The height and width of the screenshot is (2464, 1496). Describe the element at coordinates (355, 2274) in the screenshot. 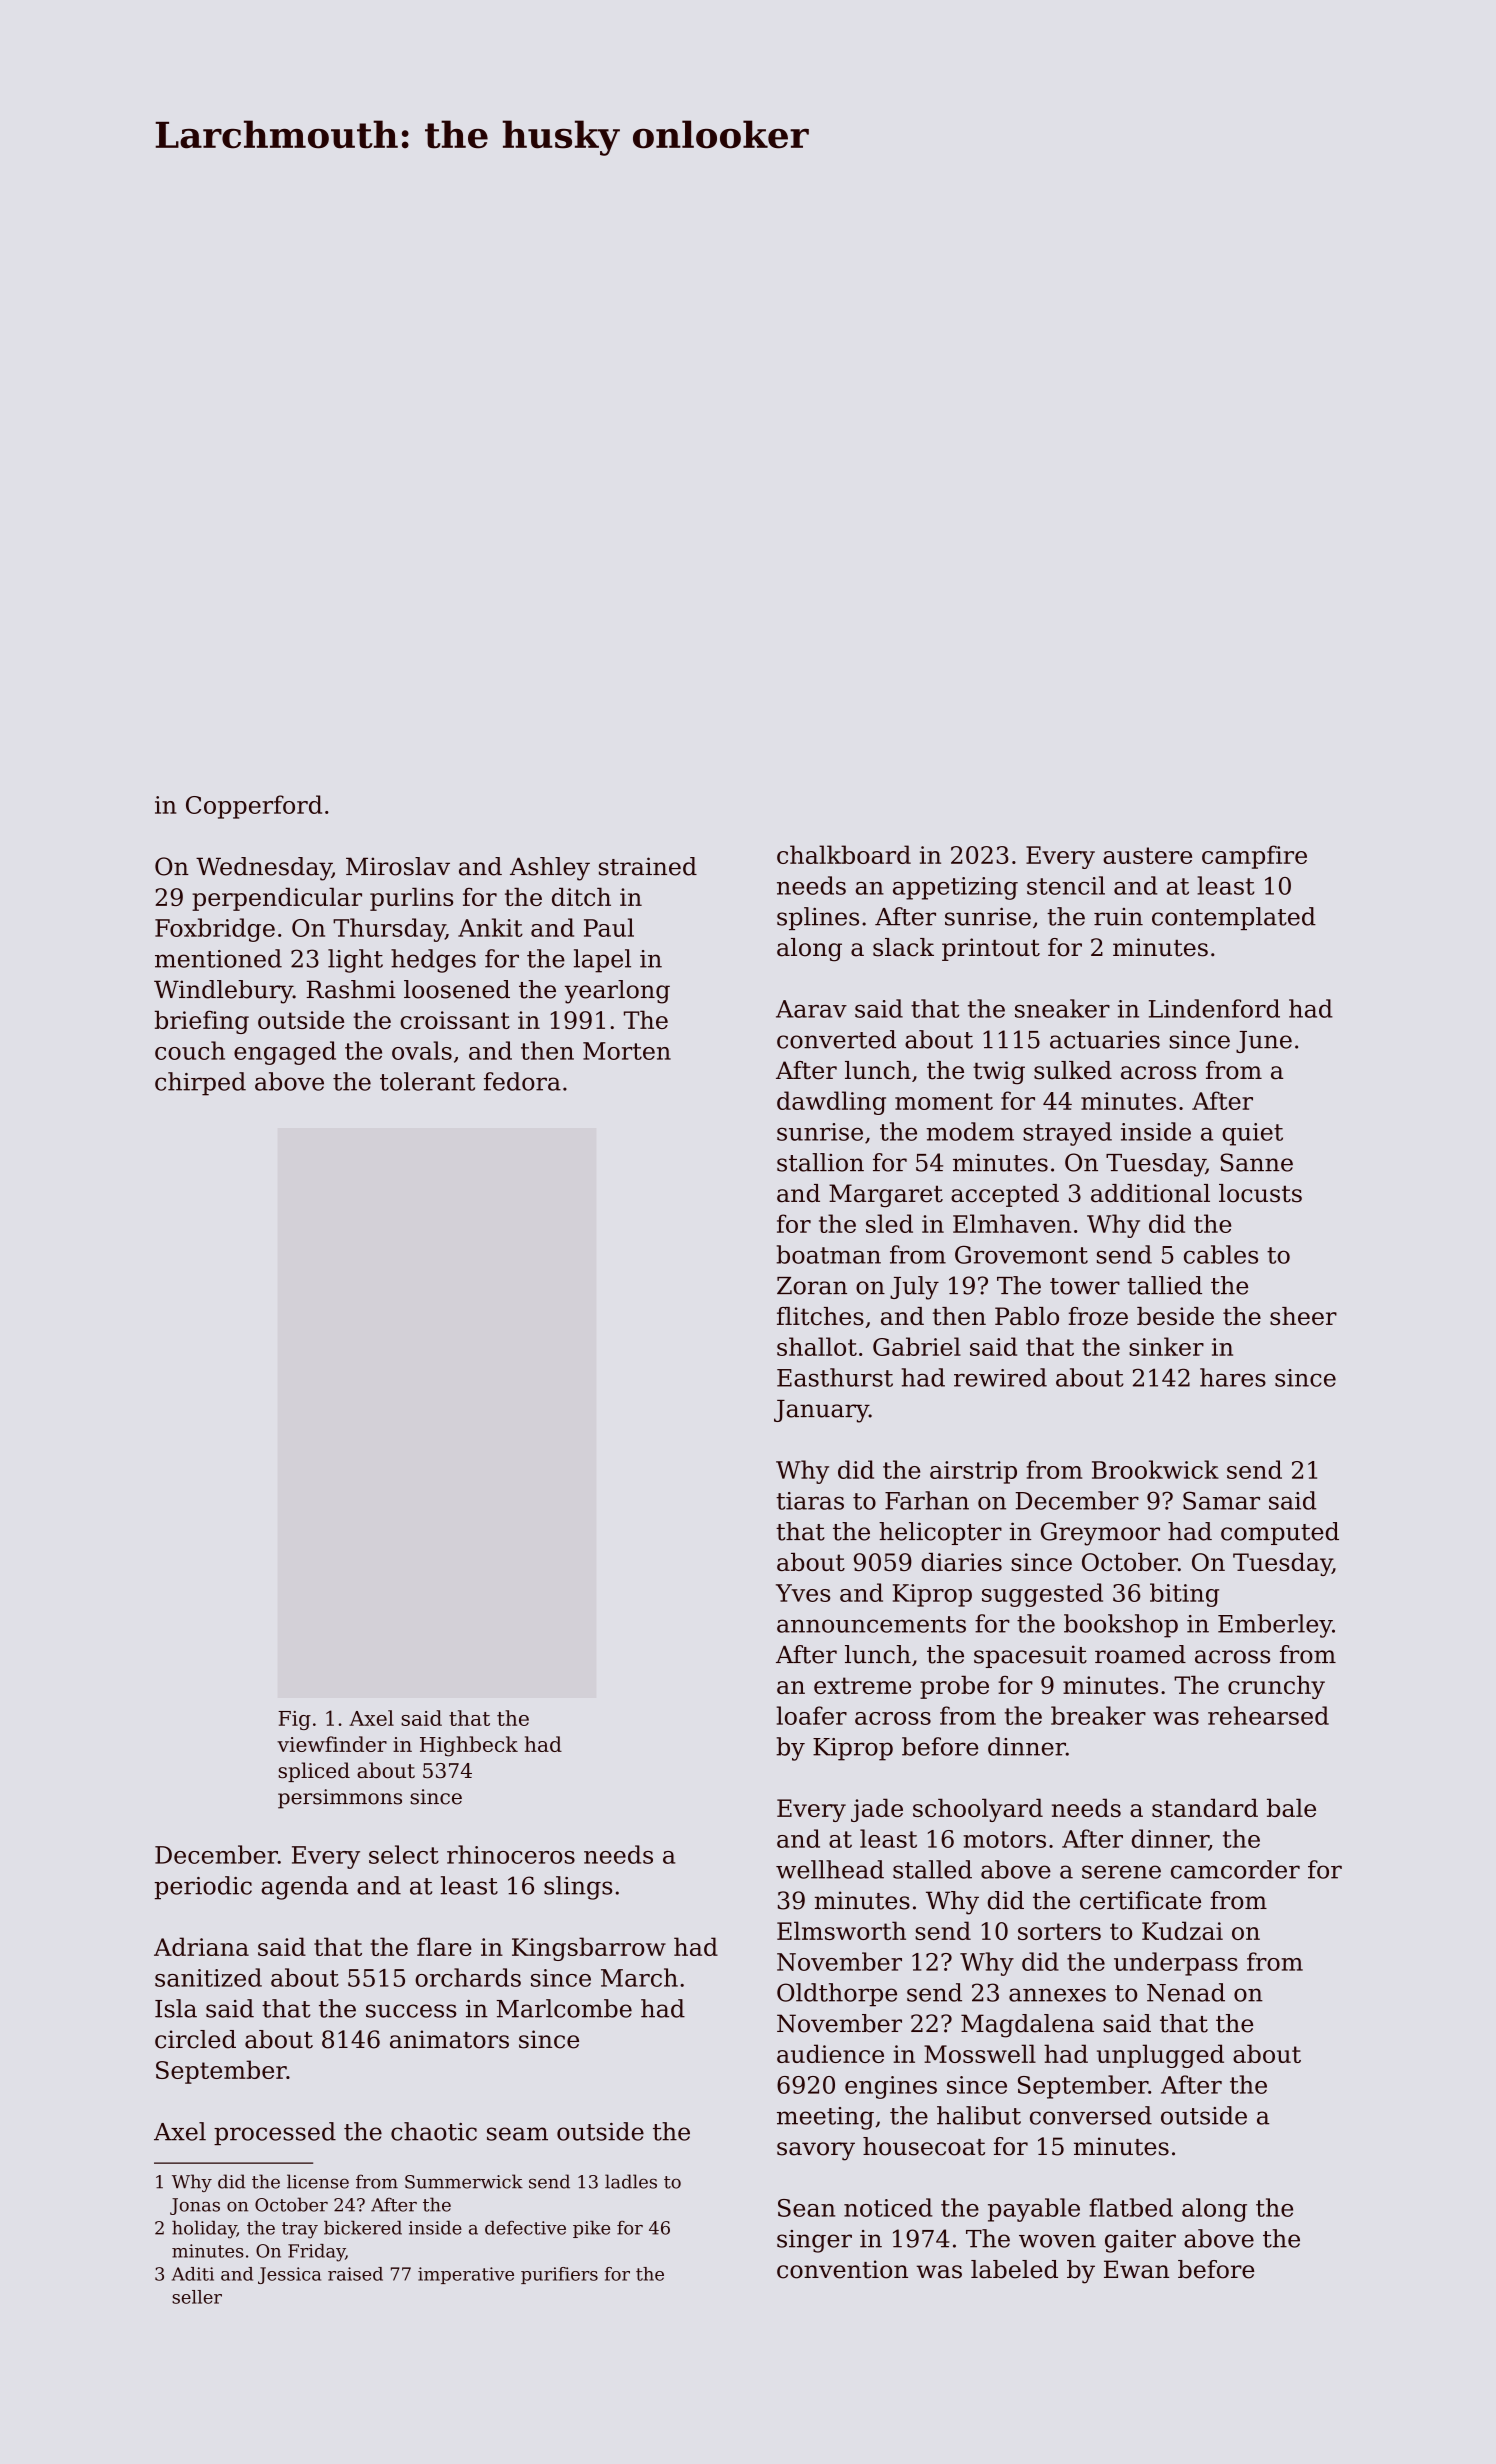

I see `raised` at that location.
